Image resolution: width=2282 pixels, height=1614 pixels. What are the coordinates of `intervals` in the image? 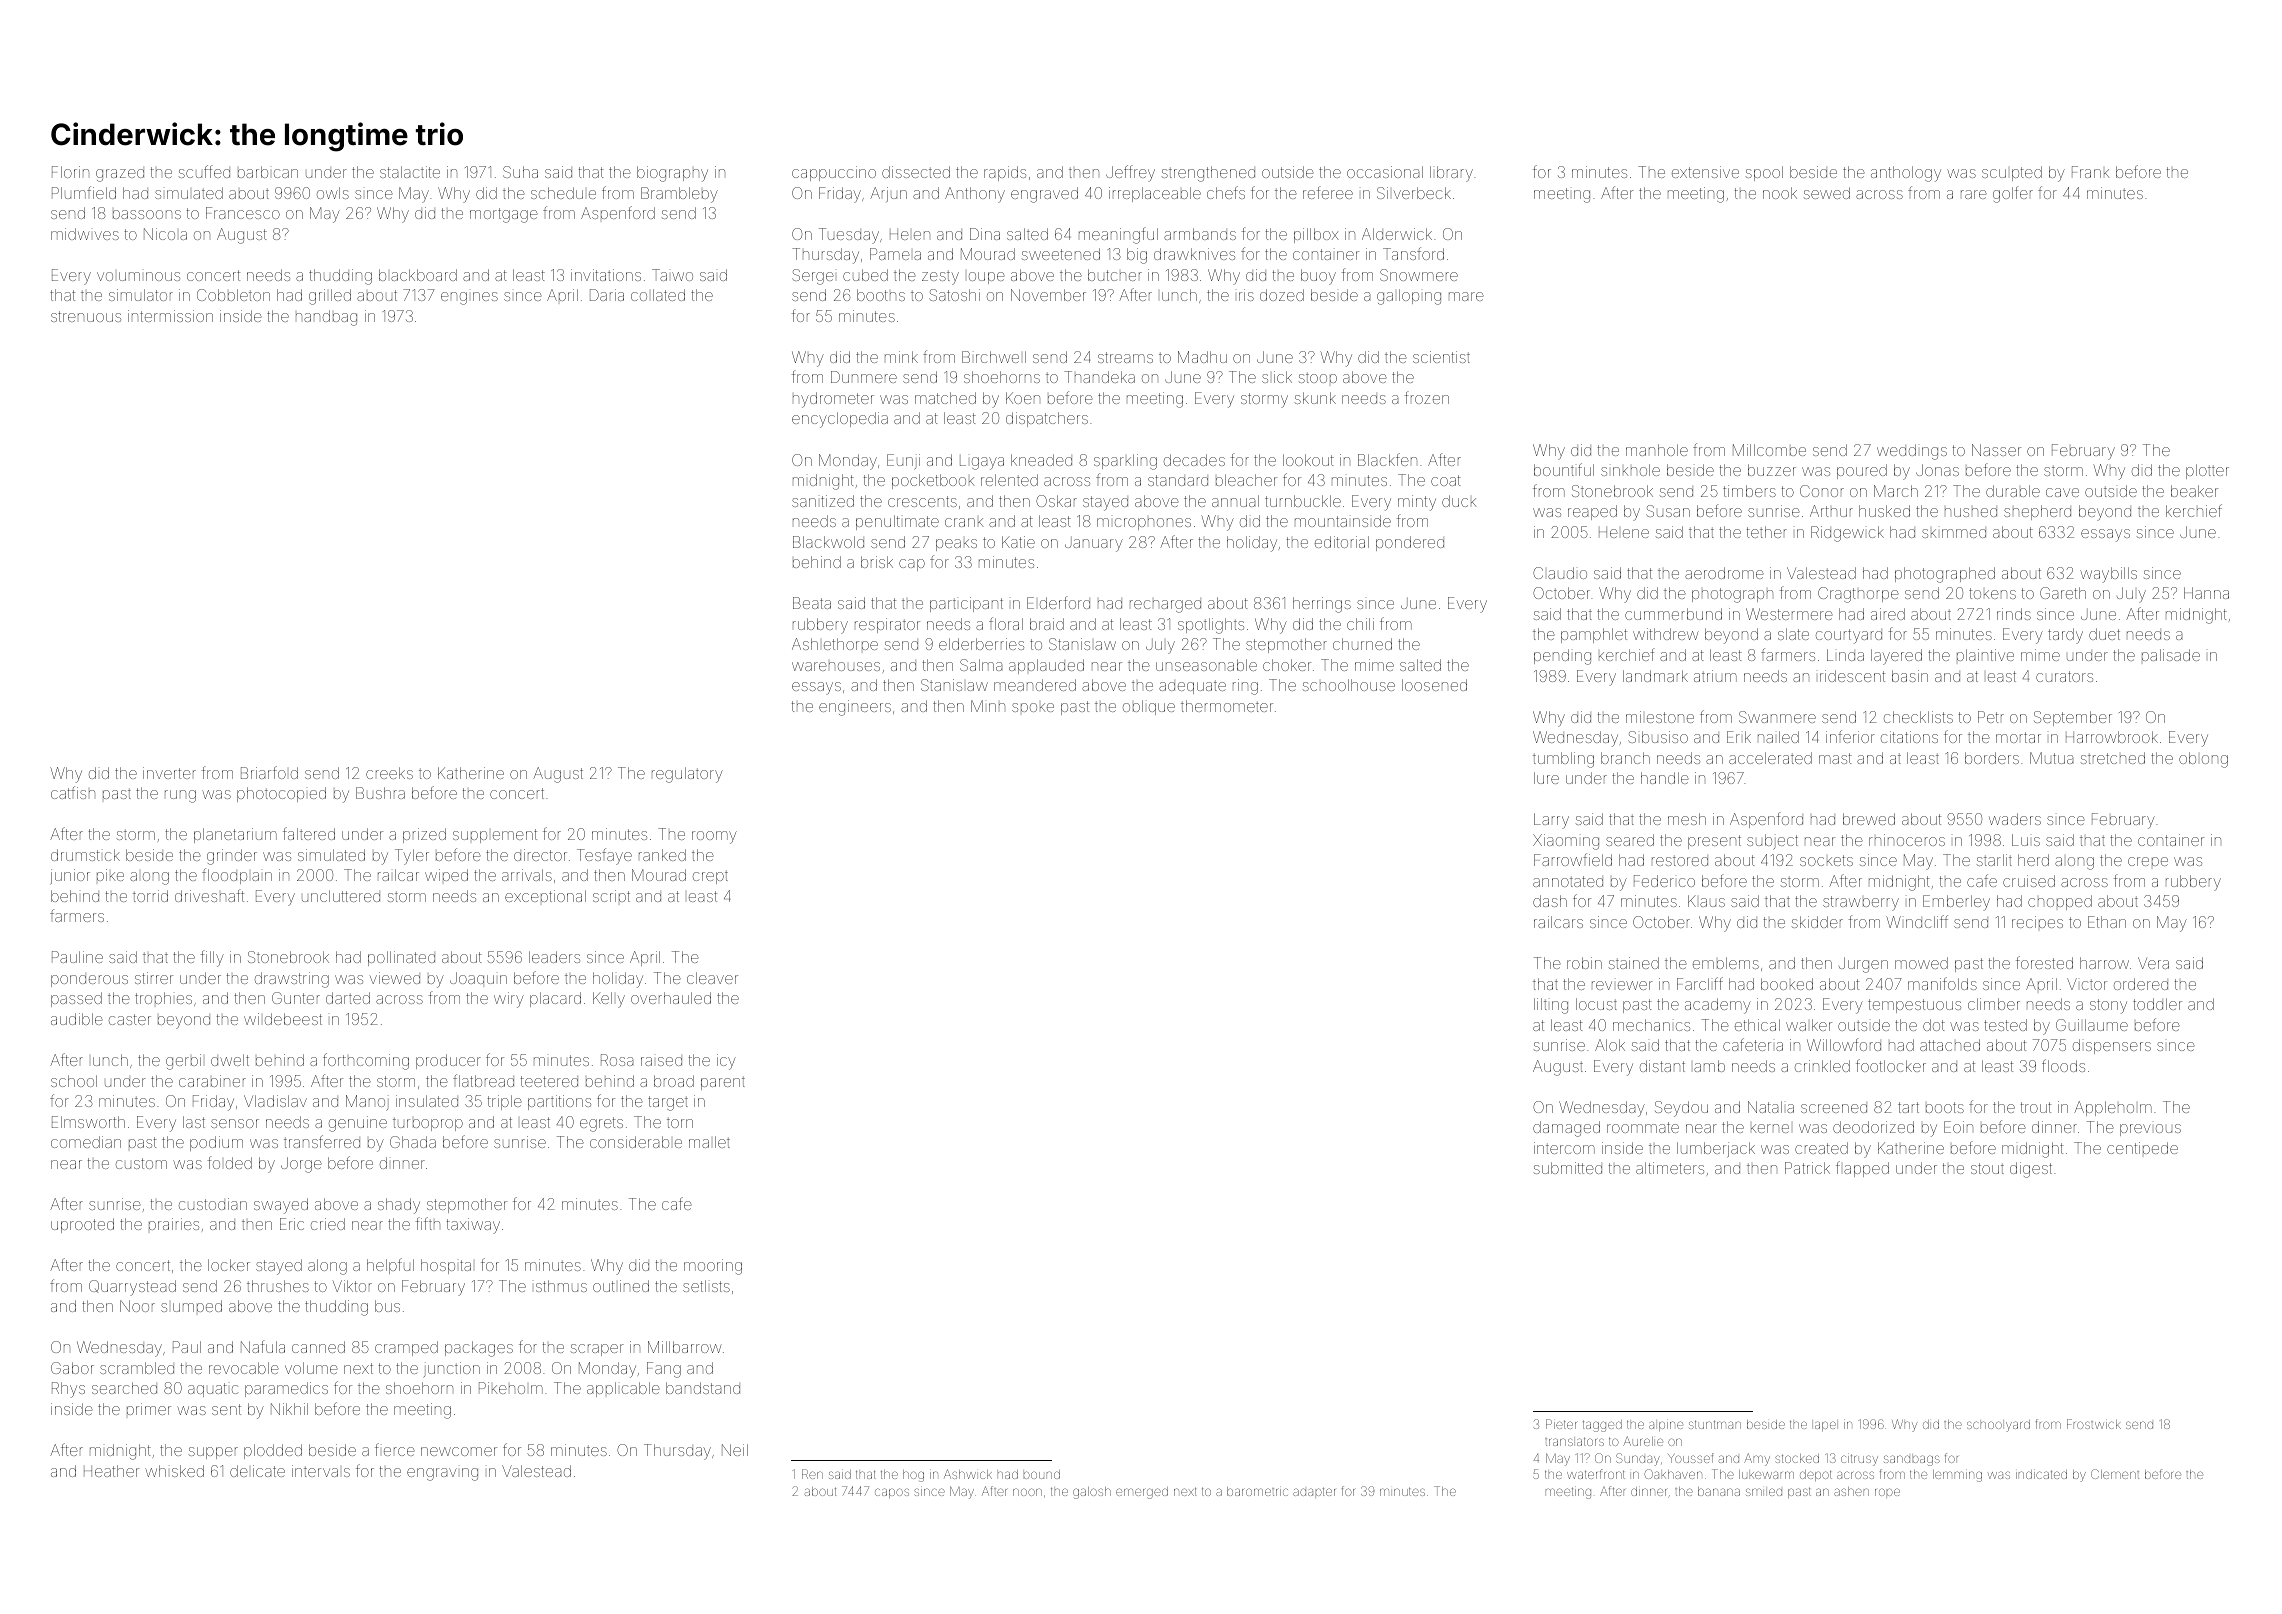 It's located at (321, 1471).
